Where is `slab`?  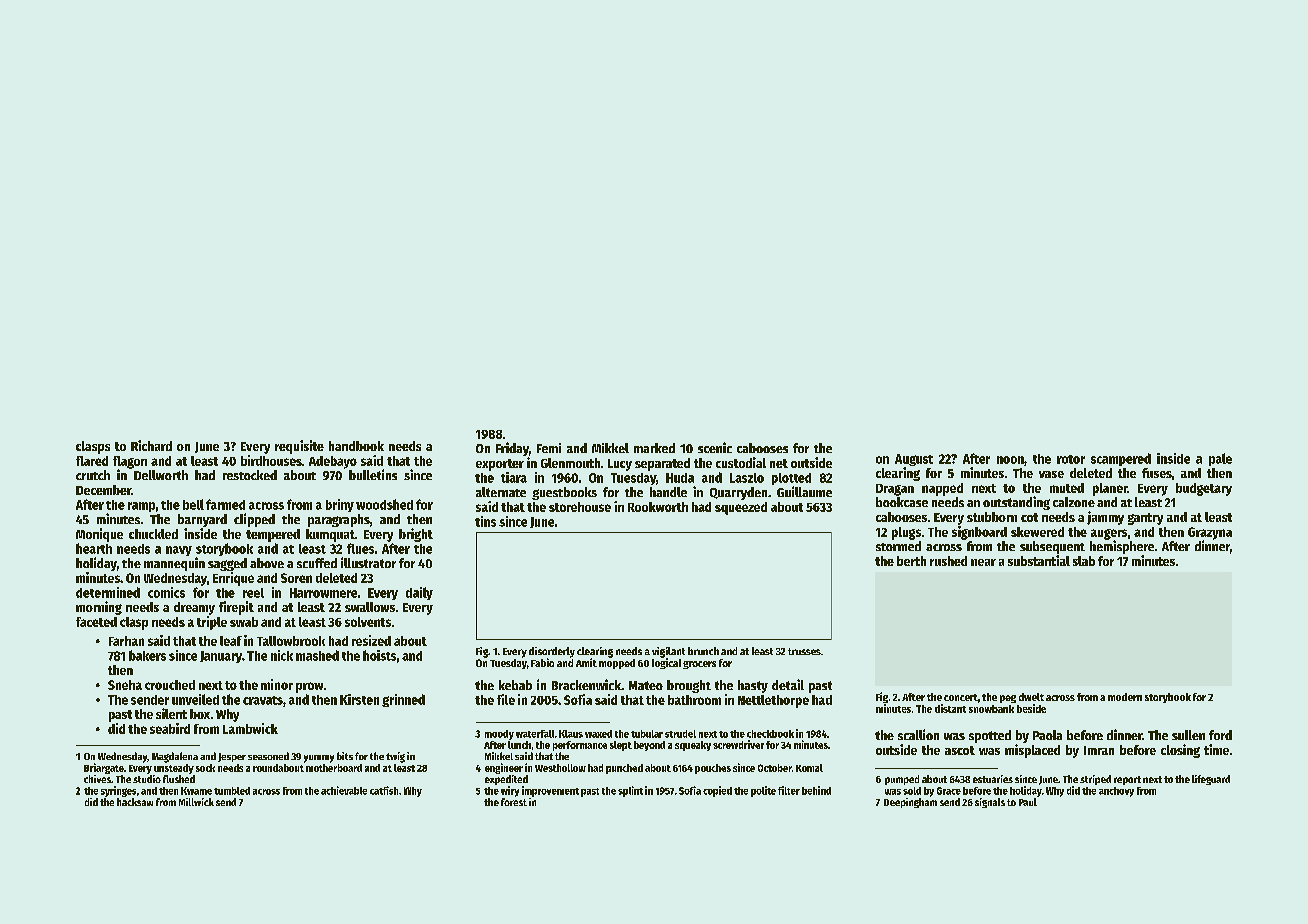 slab is located at coordinates (1084, 561).
